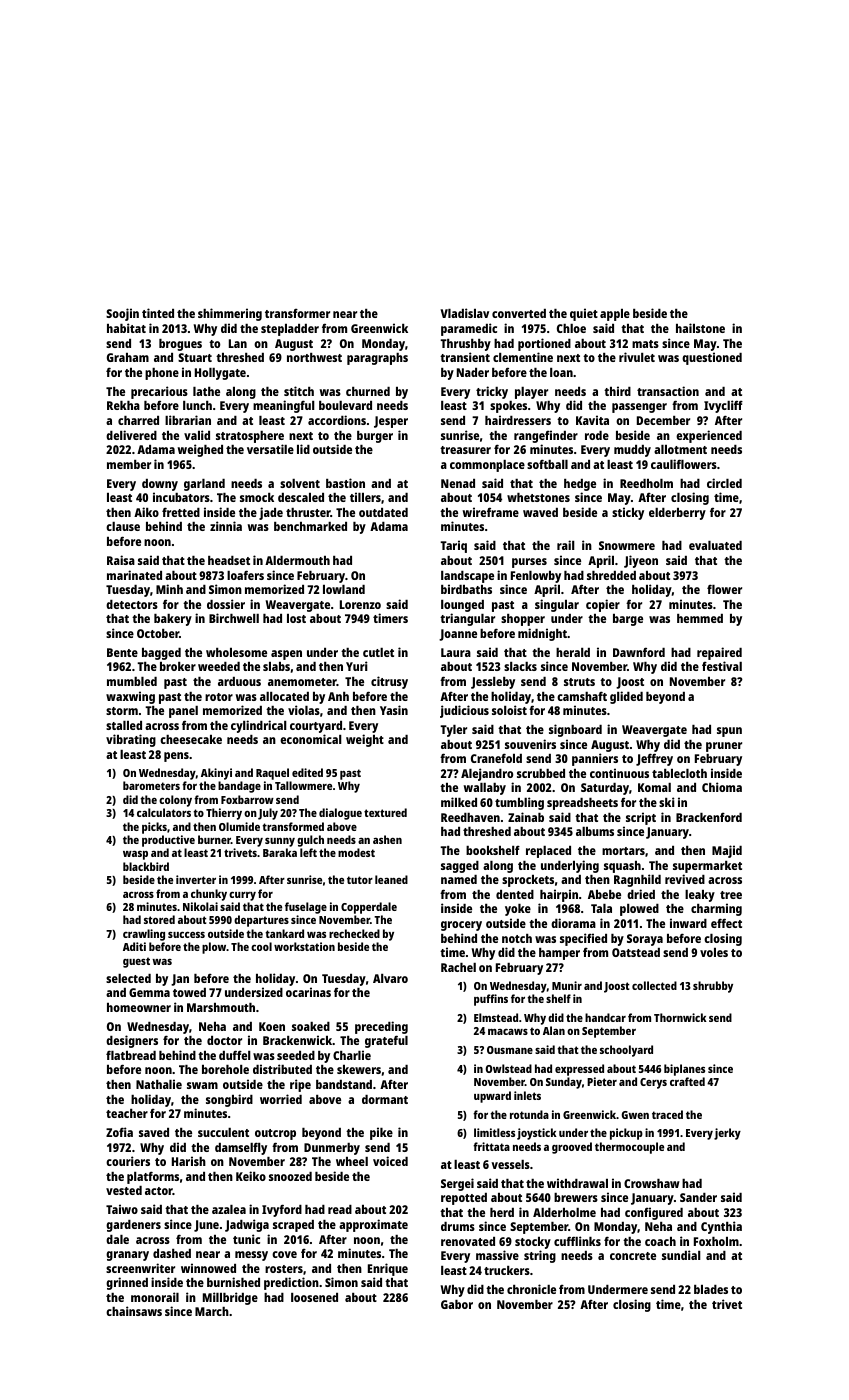 The width and height of the image is (849, 1400). What do you see at coordinates (197, 435) in the image?
I see `valid` at bounding box center [197, 435].
